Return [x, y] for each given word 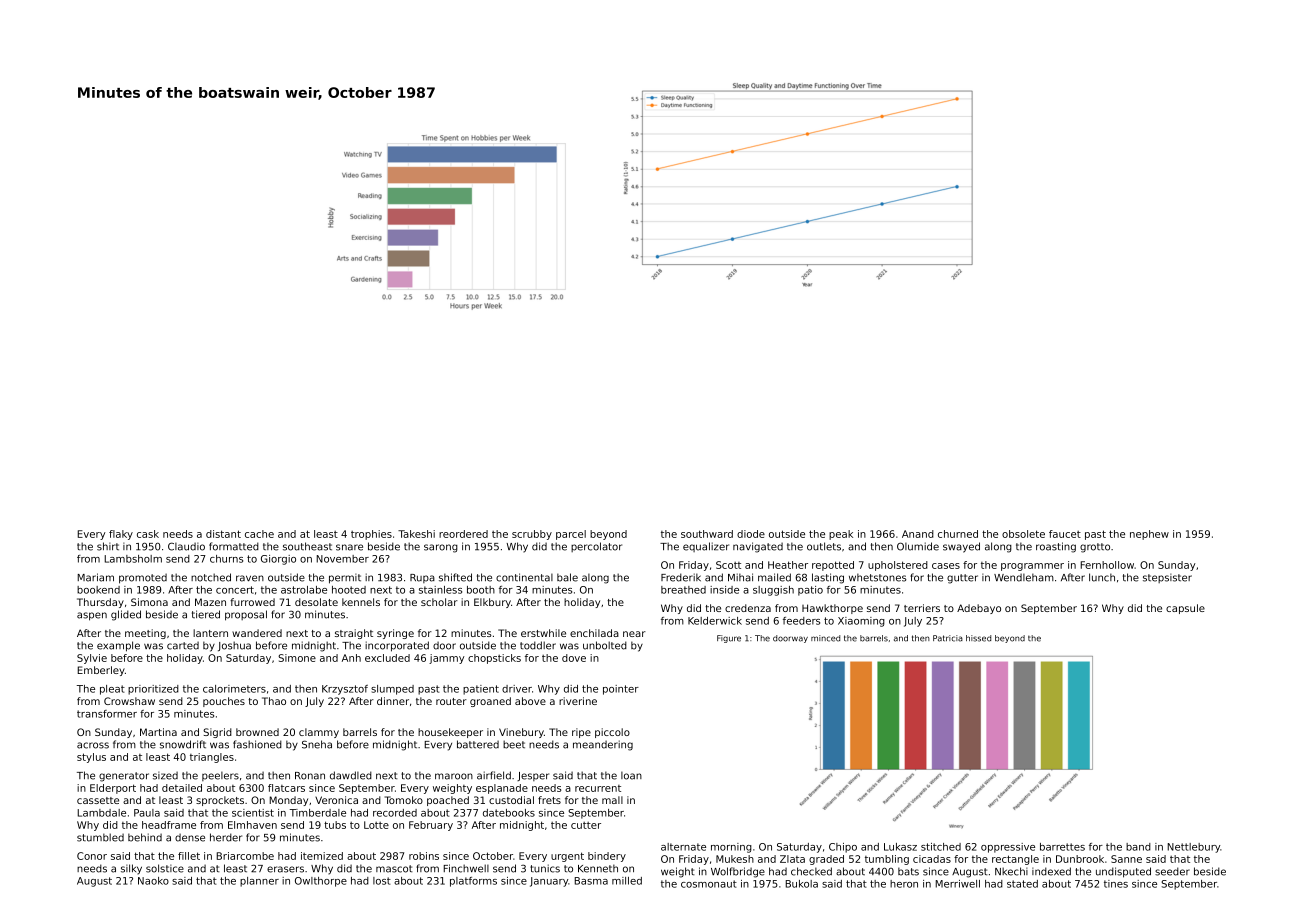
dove [574, 658]
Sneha [317, 744]
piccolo [612, 733]
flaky [121, 535]
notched [211, 577]
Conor [92, 856]
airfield [494, 775]
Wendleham [1024, 577]
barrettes [1062, 847]
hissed [978, 638]
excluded [387, 658]
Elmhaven [252, 825]
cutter [586, 825]
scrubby [532, 535]
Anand [918, 534]
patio [810, 591]
